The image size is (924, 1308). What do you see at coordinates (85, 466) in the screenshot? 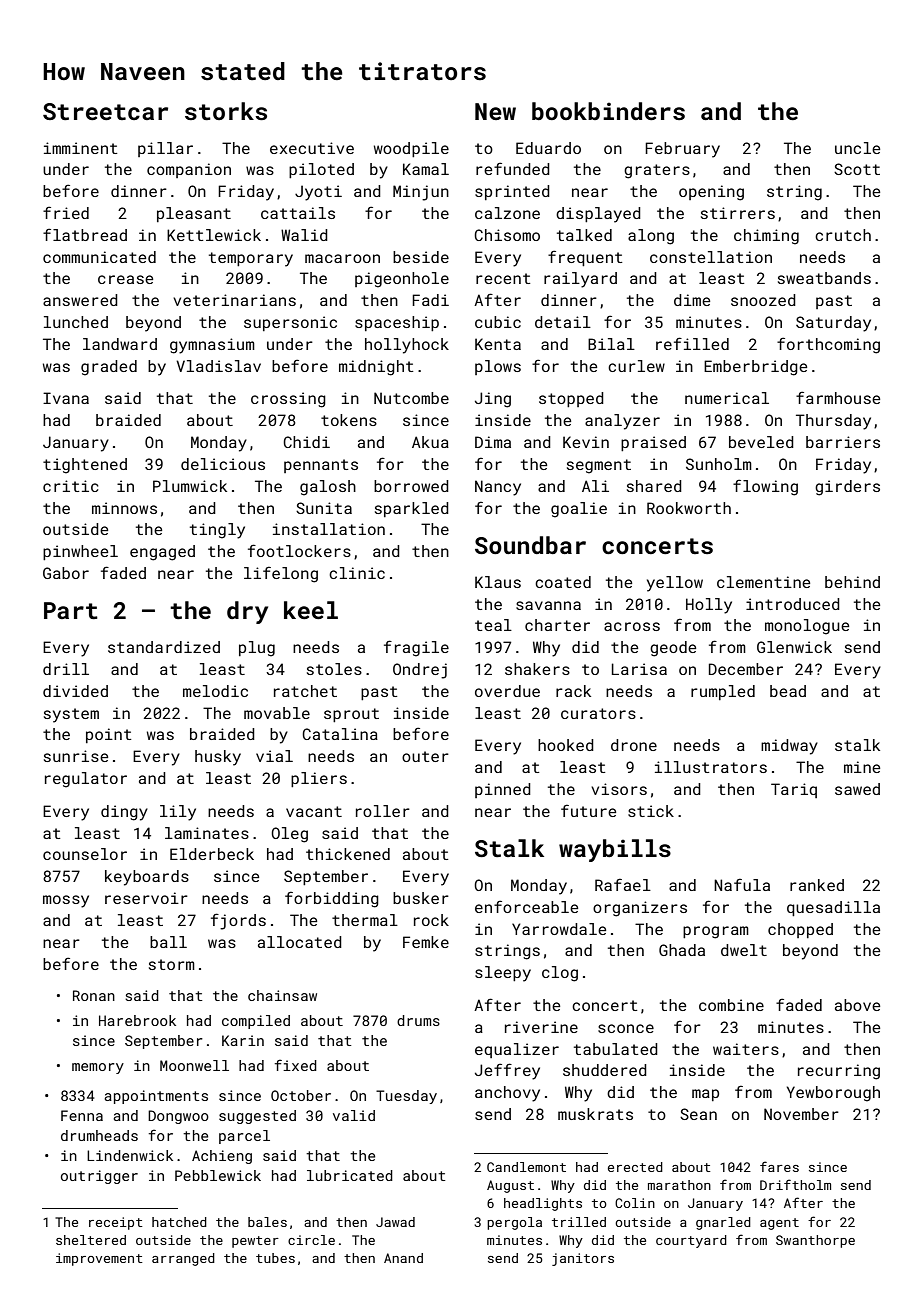
I see `tightened` at bounding box center [85, 466].
